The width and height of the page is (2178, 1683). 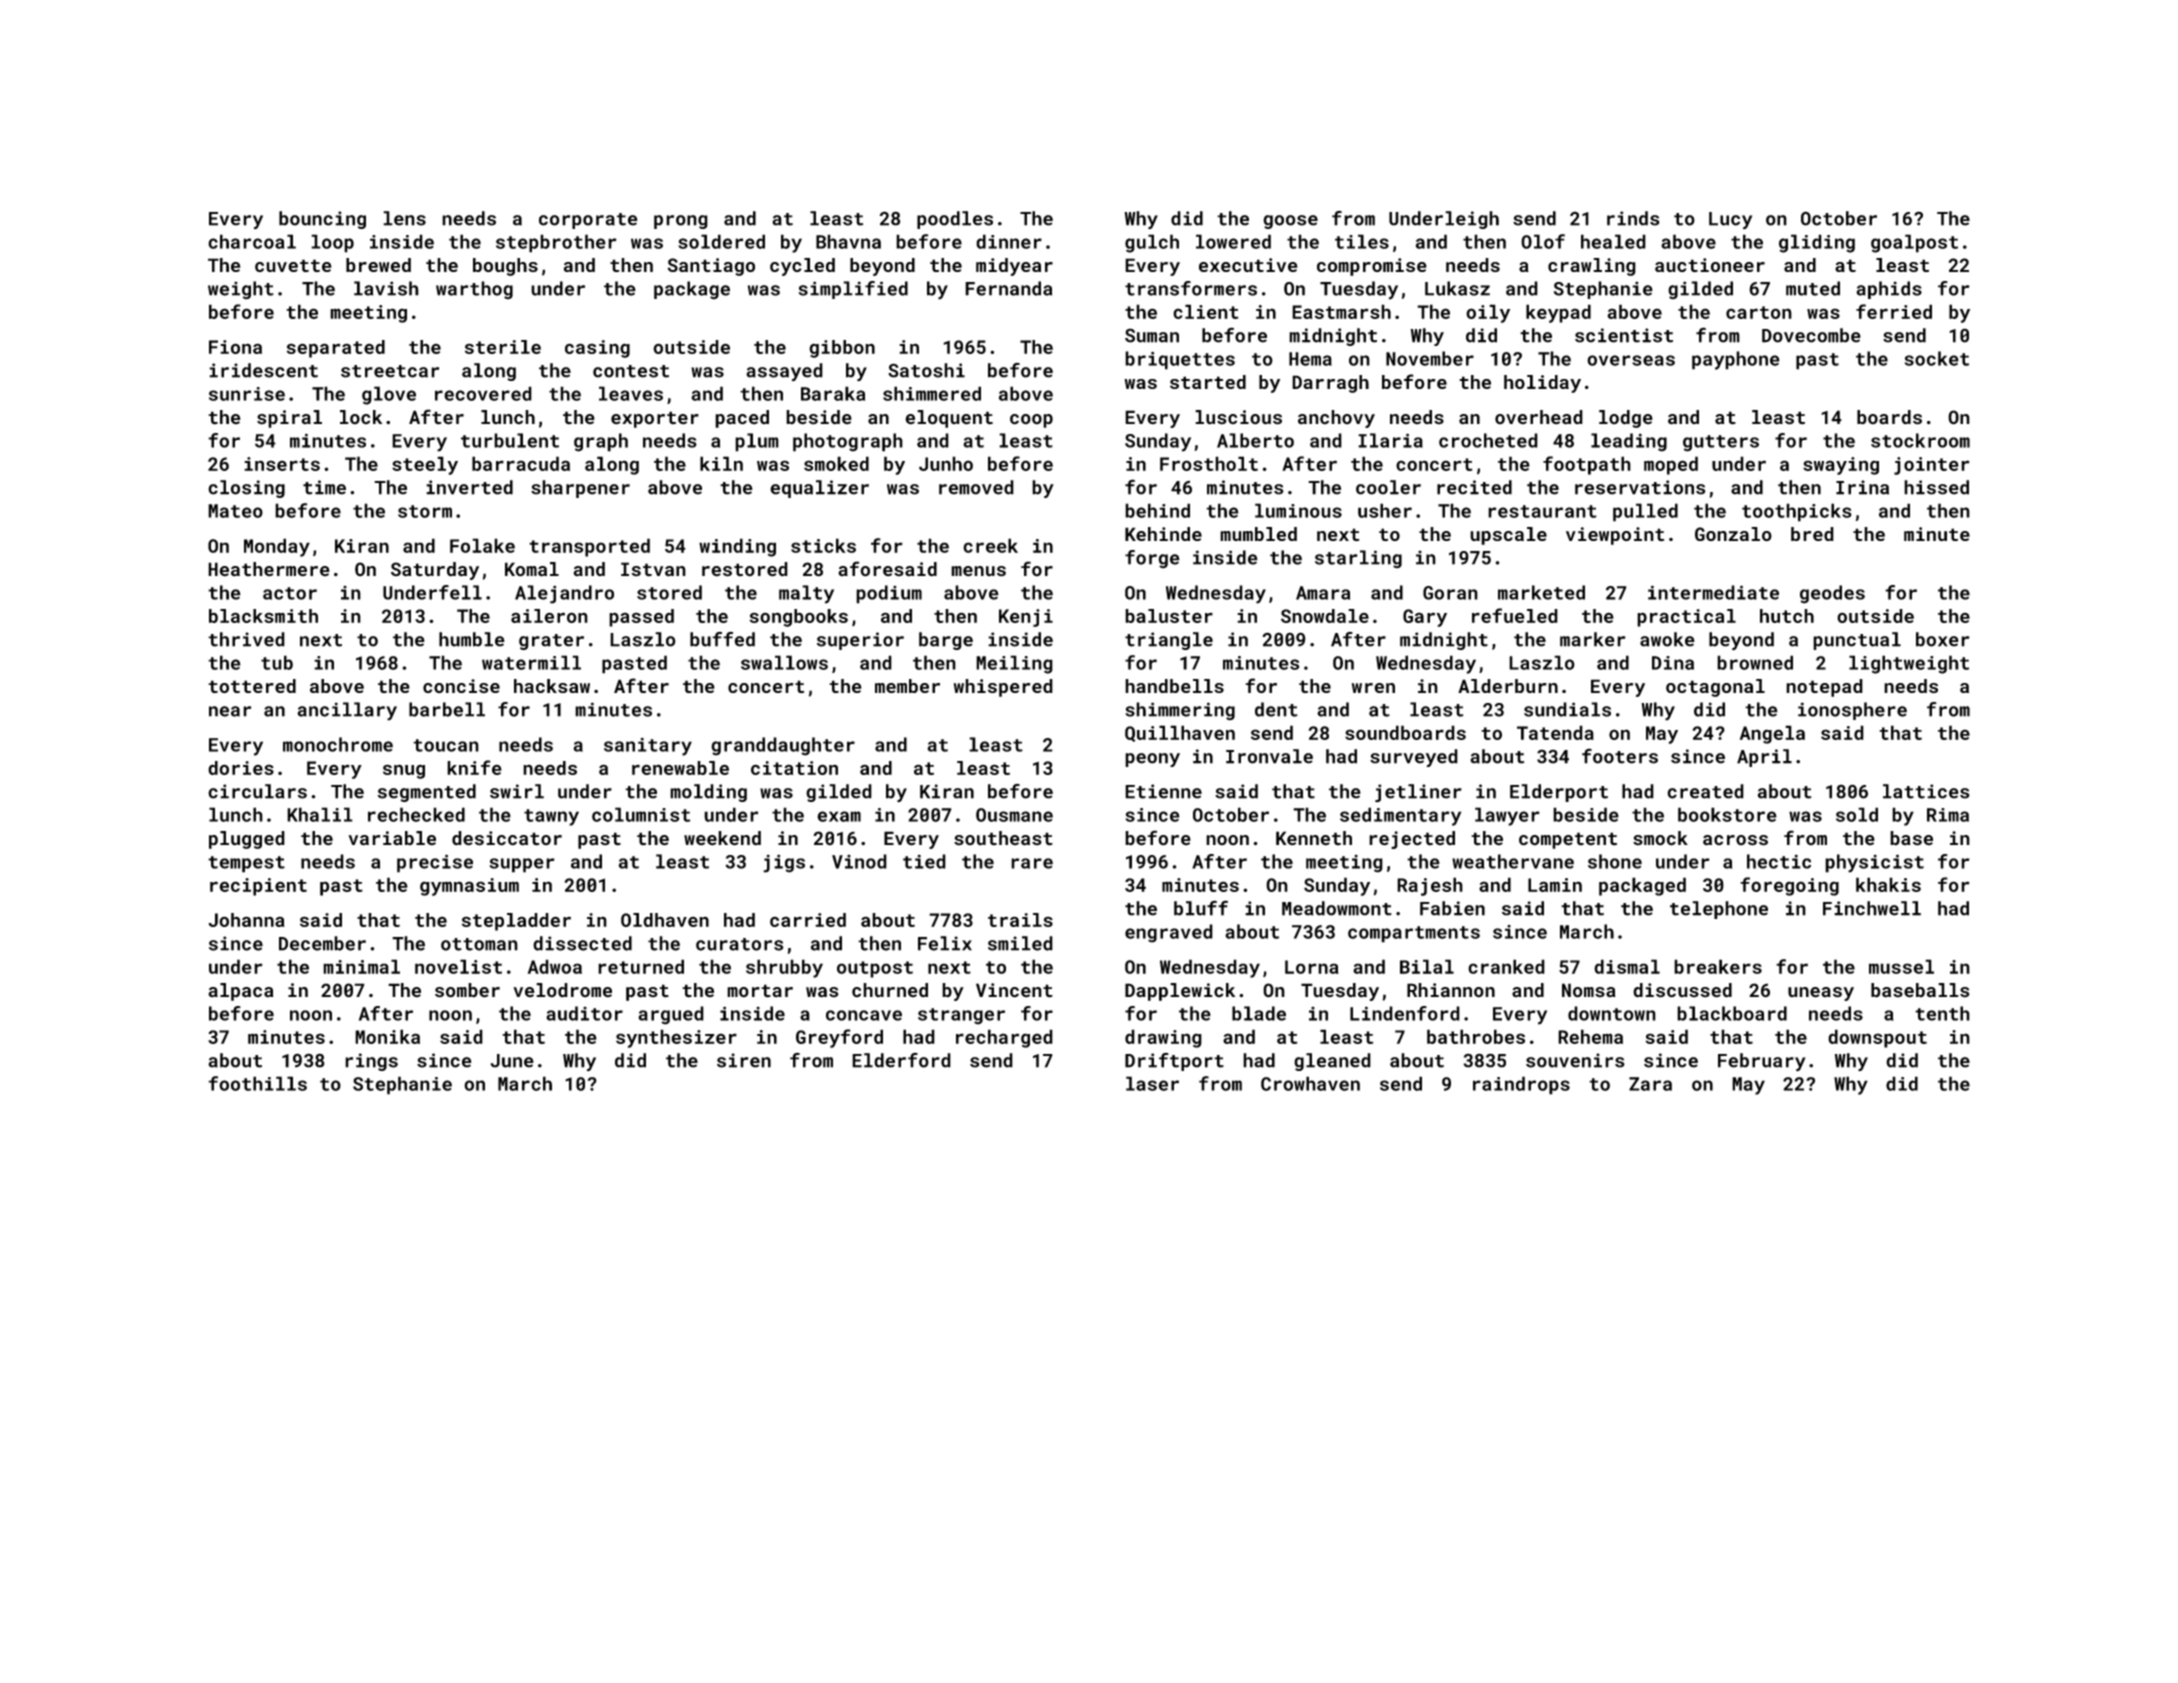 I want to click on shone, so click(x=1615, y=861).
